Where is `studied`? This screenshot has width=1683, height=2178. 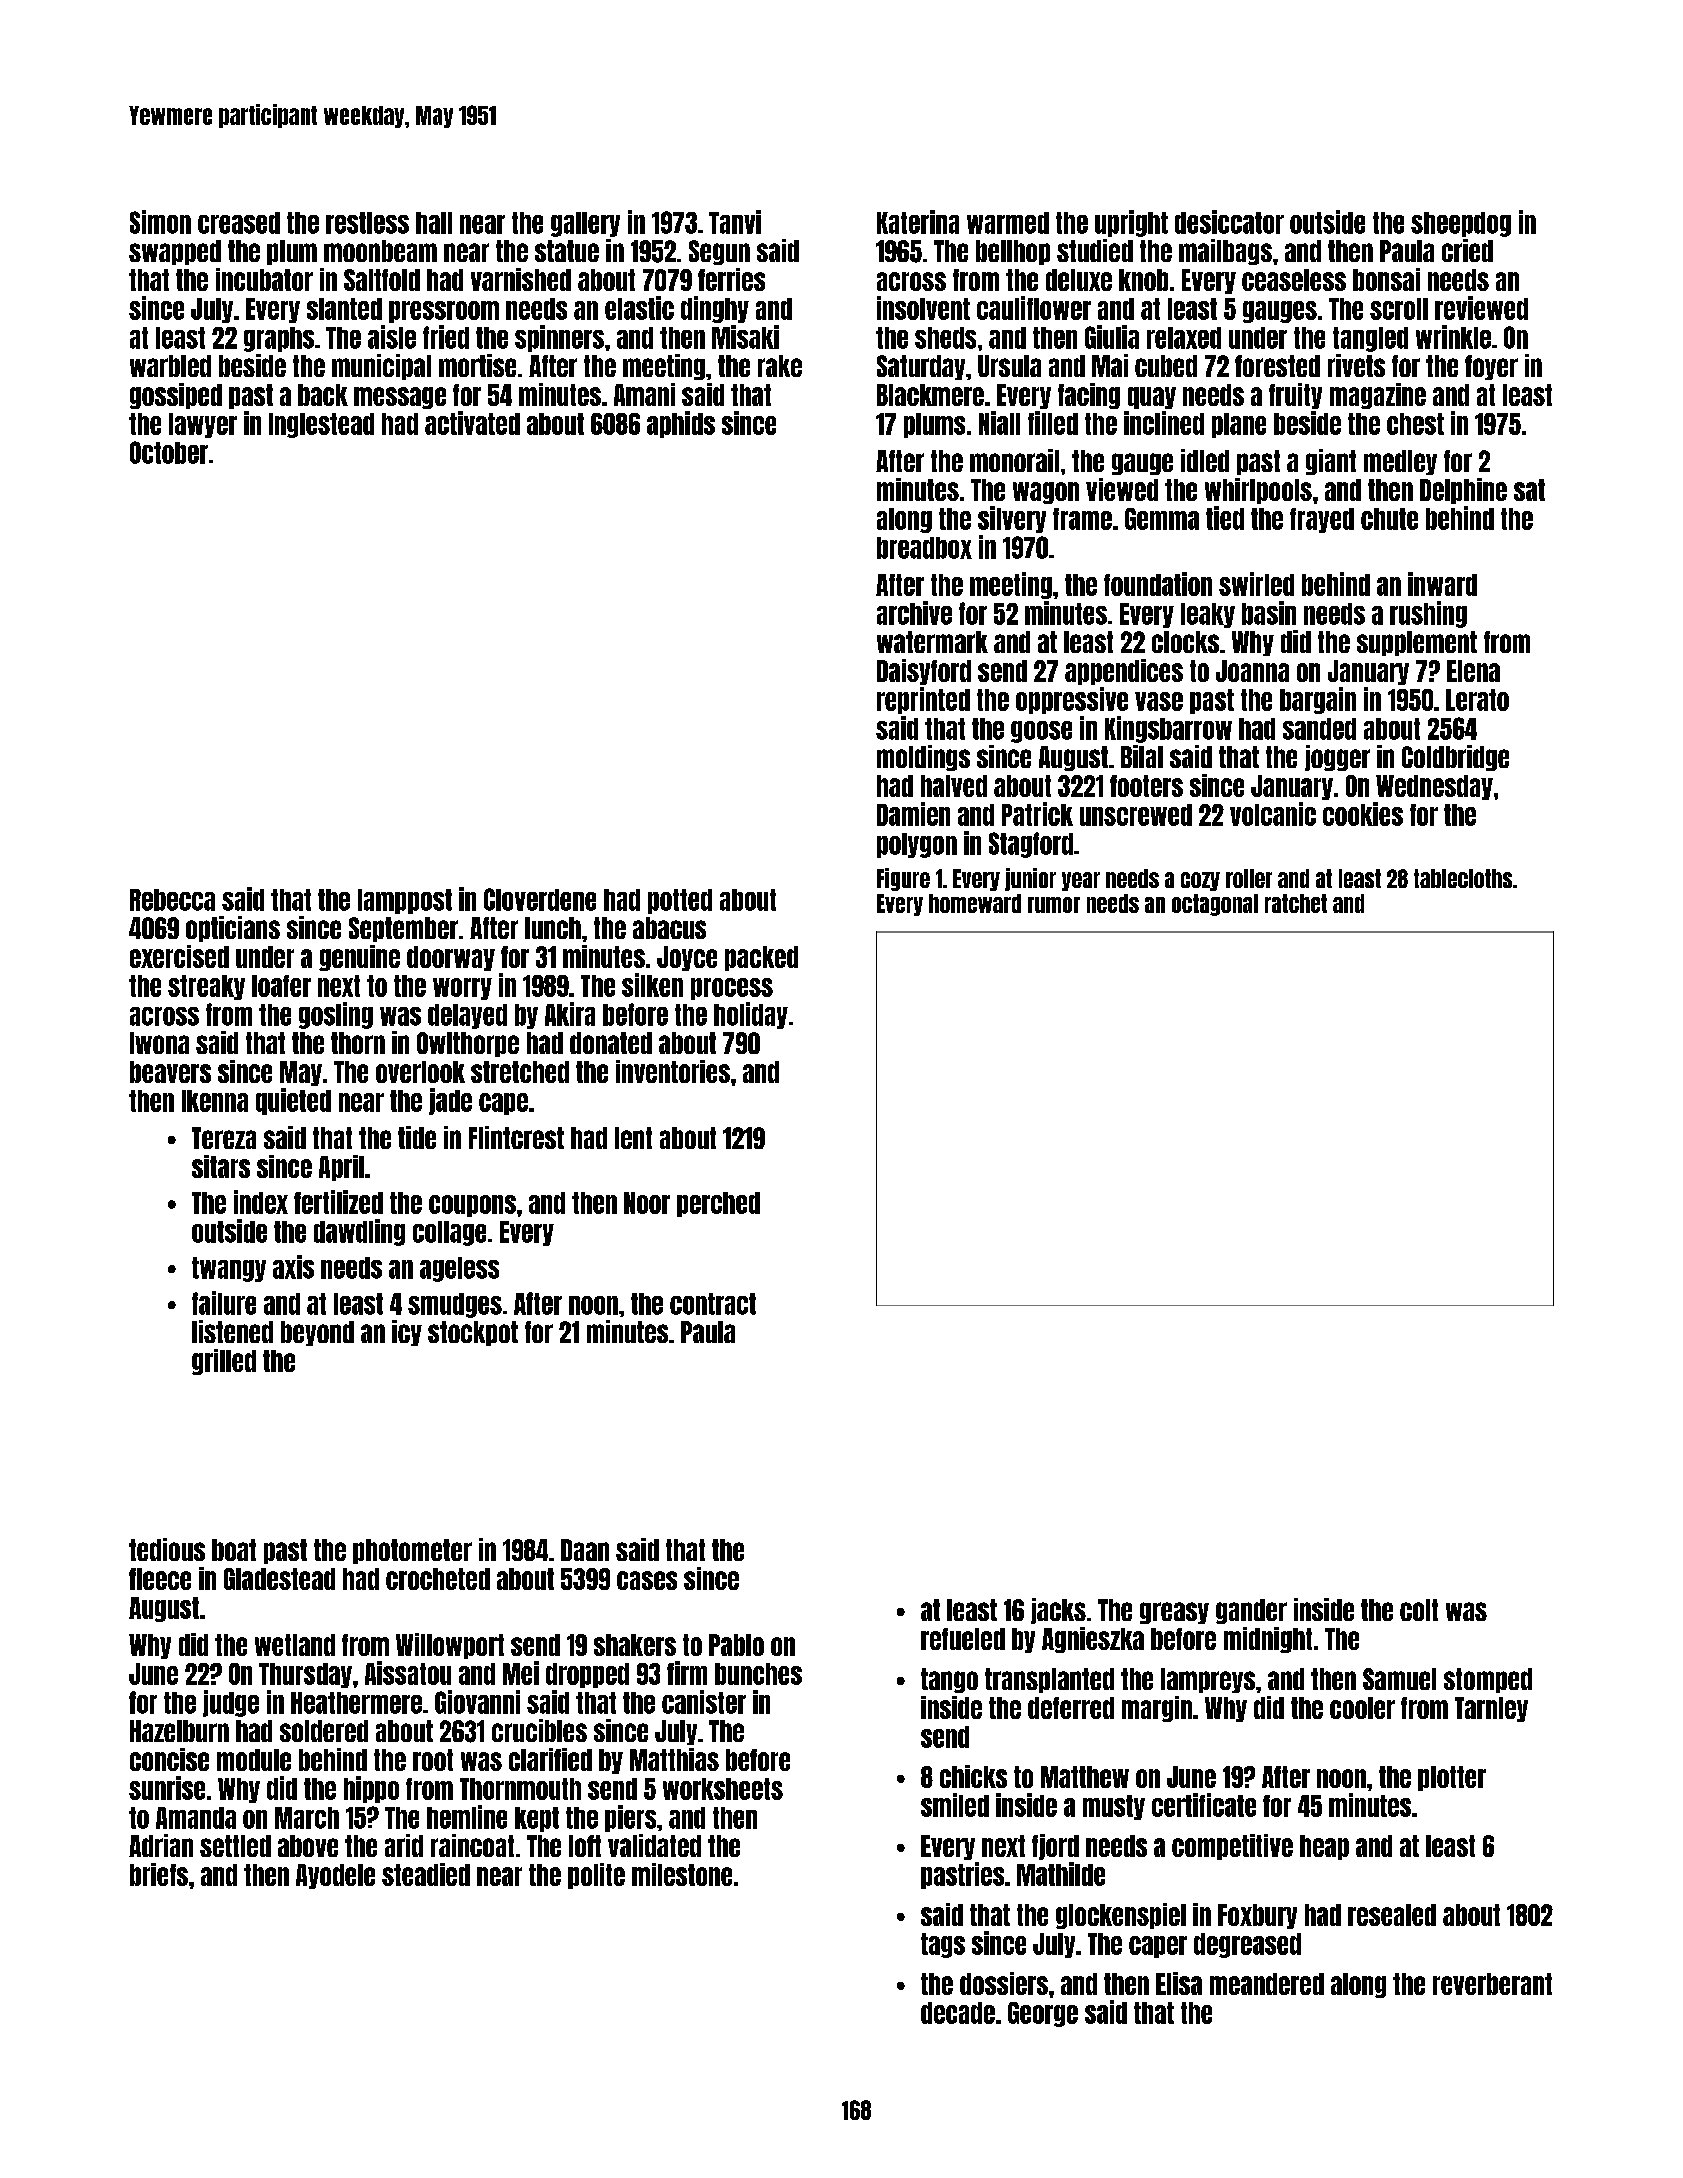
studied is located at coordinates (1095, 250).
